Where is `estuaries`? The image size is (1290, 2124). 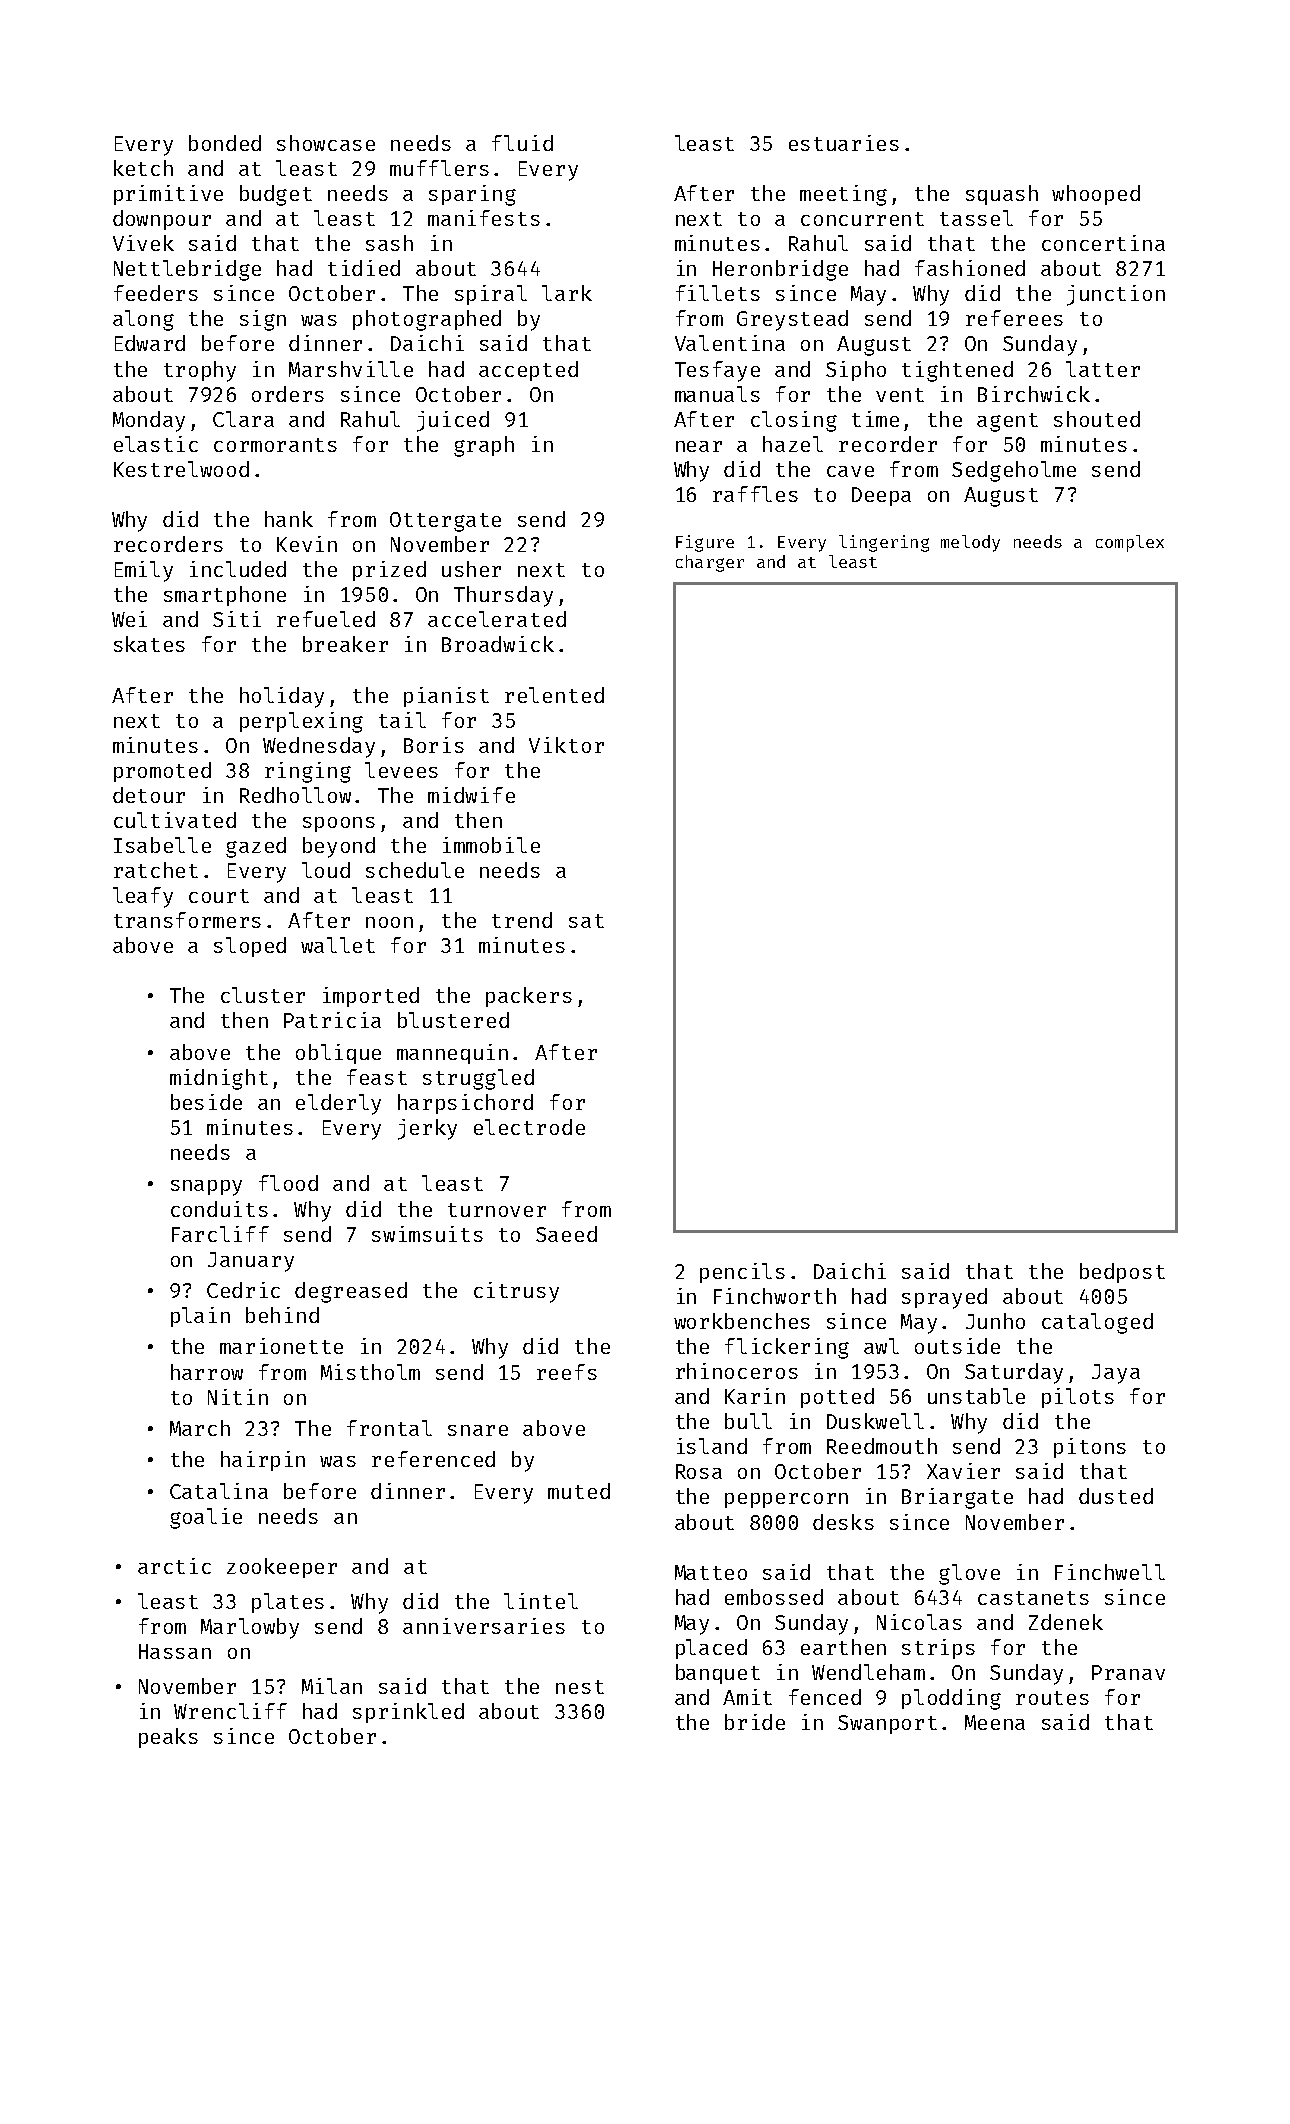 estuaries is located at coordinates (844, 143).
